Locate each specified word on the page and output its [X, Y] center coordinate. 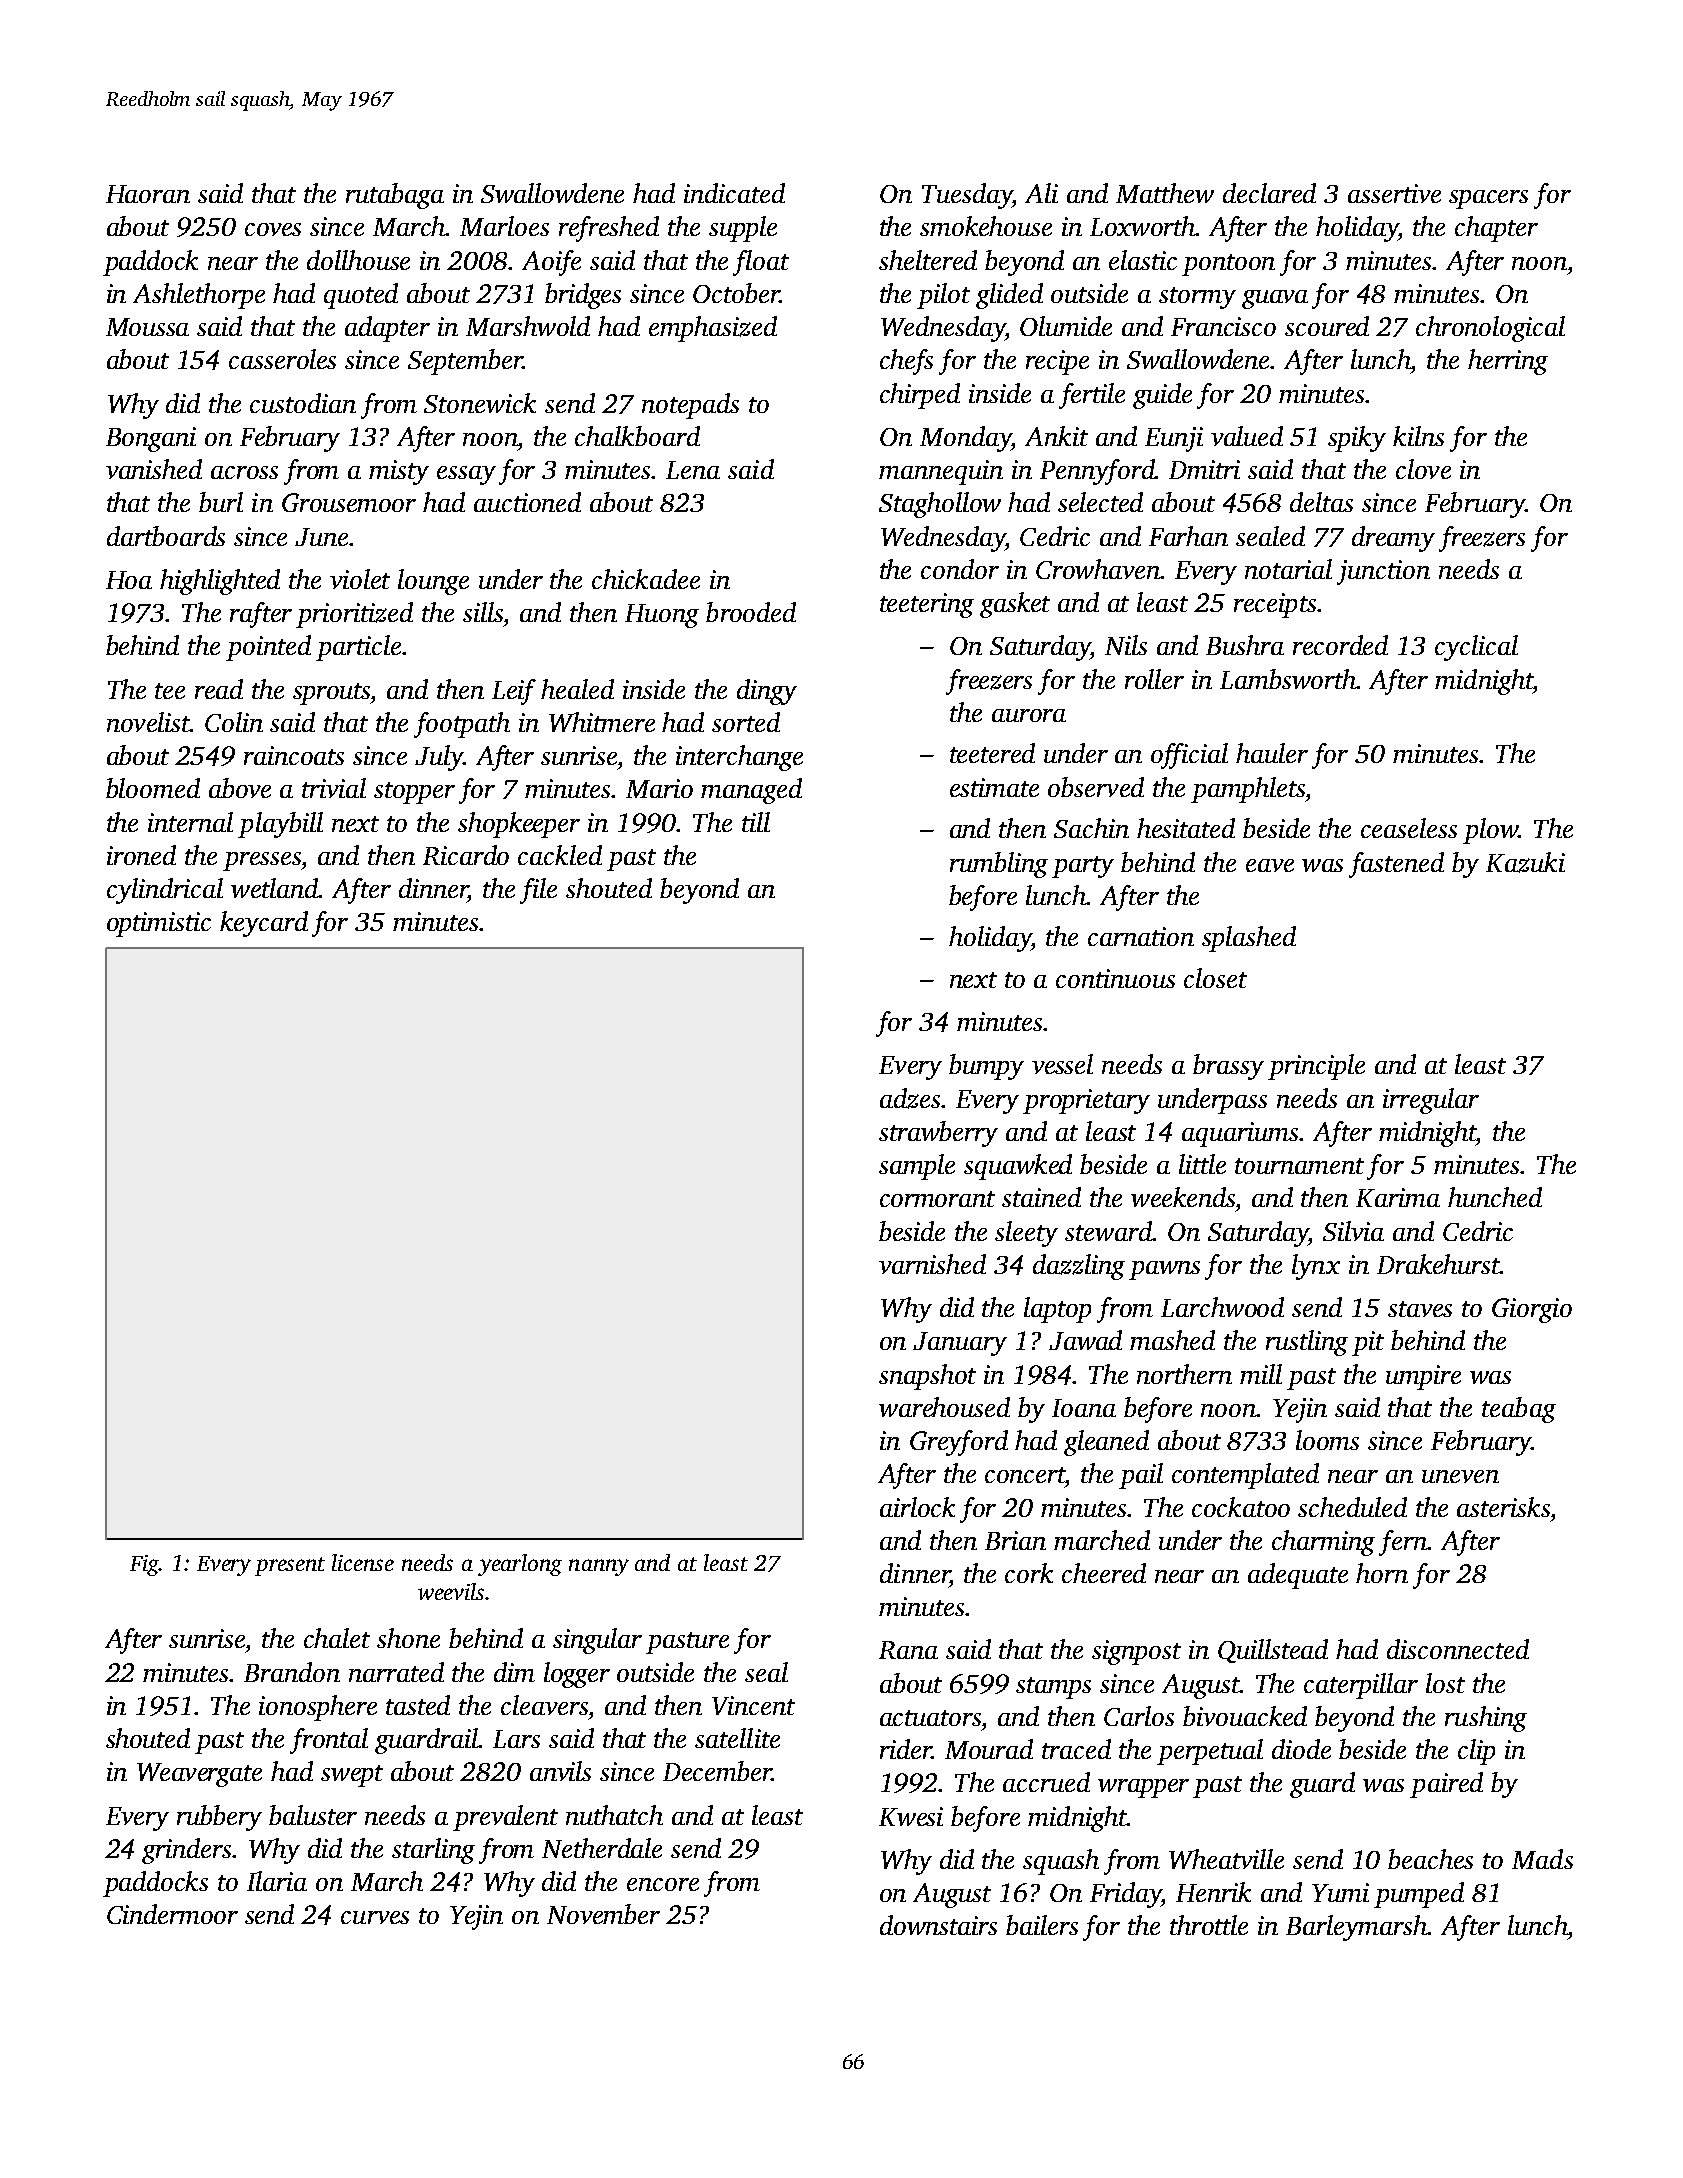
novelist [148, 722]
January [960, 1344]
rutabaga [395, 196]
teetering [927, 605]
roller [1154, 679]
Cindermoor [172, 1914]
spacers [1488, 199]
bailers [1042, 1925]
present [290, 1566]
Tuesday [967, 196]
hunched [1495, 1197]
